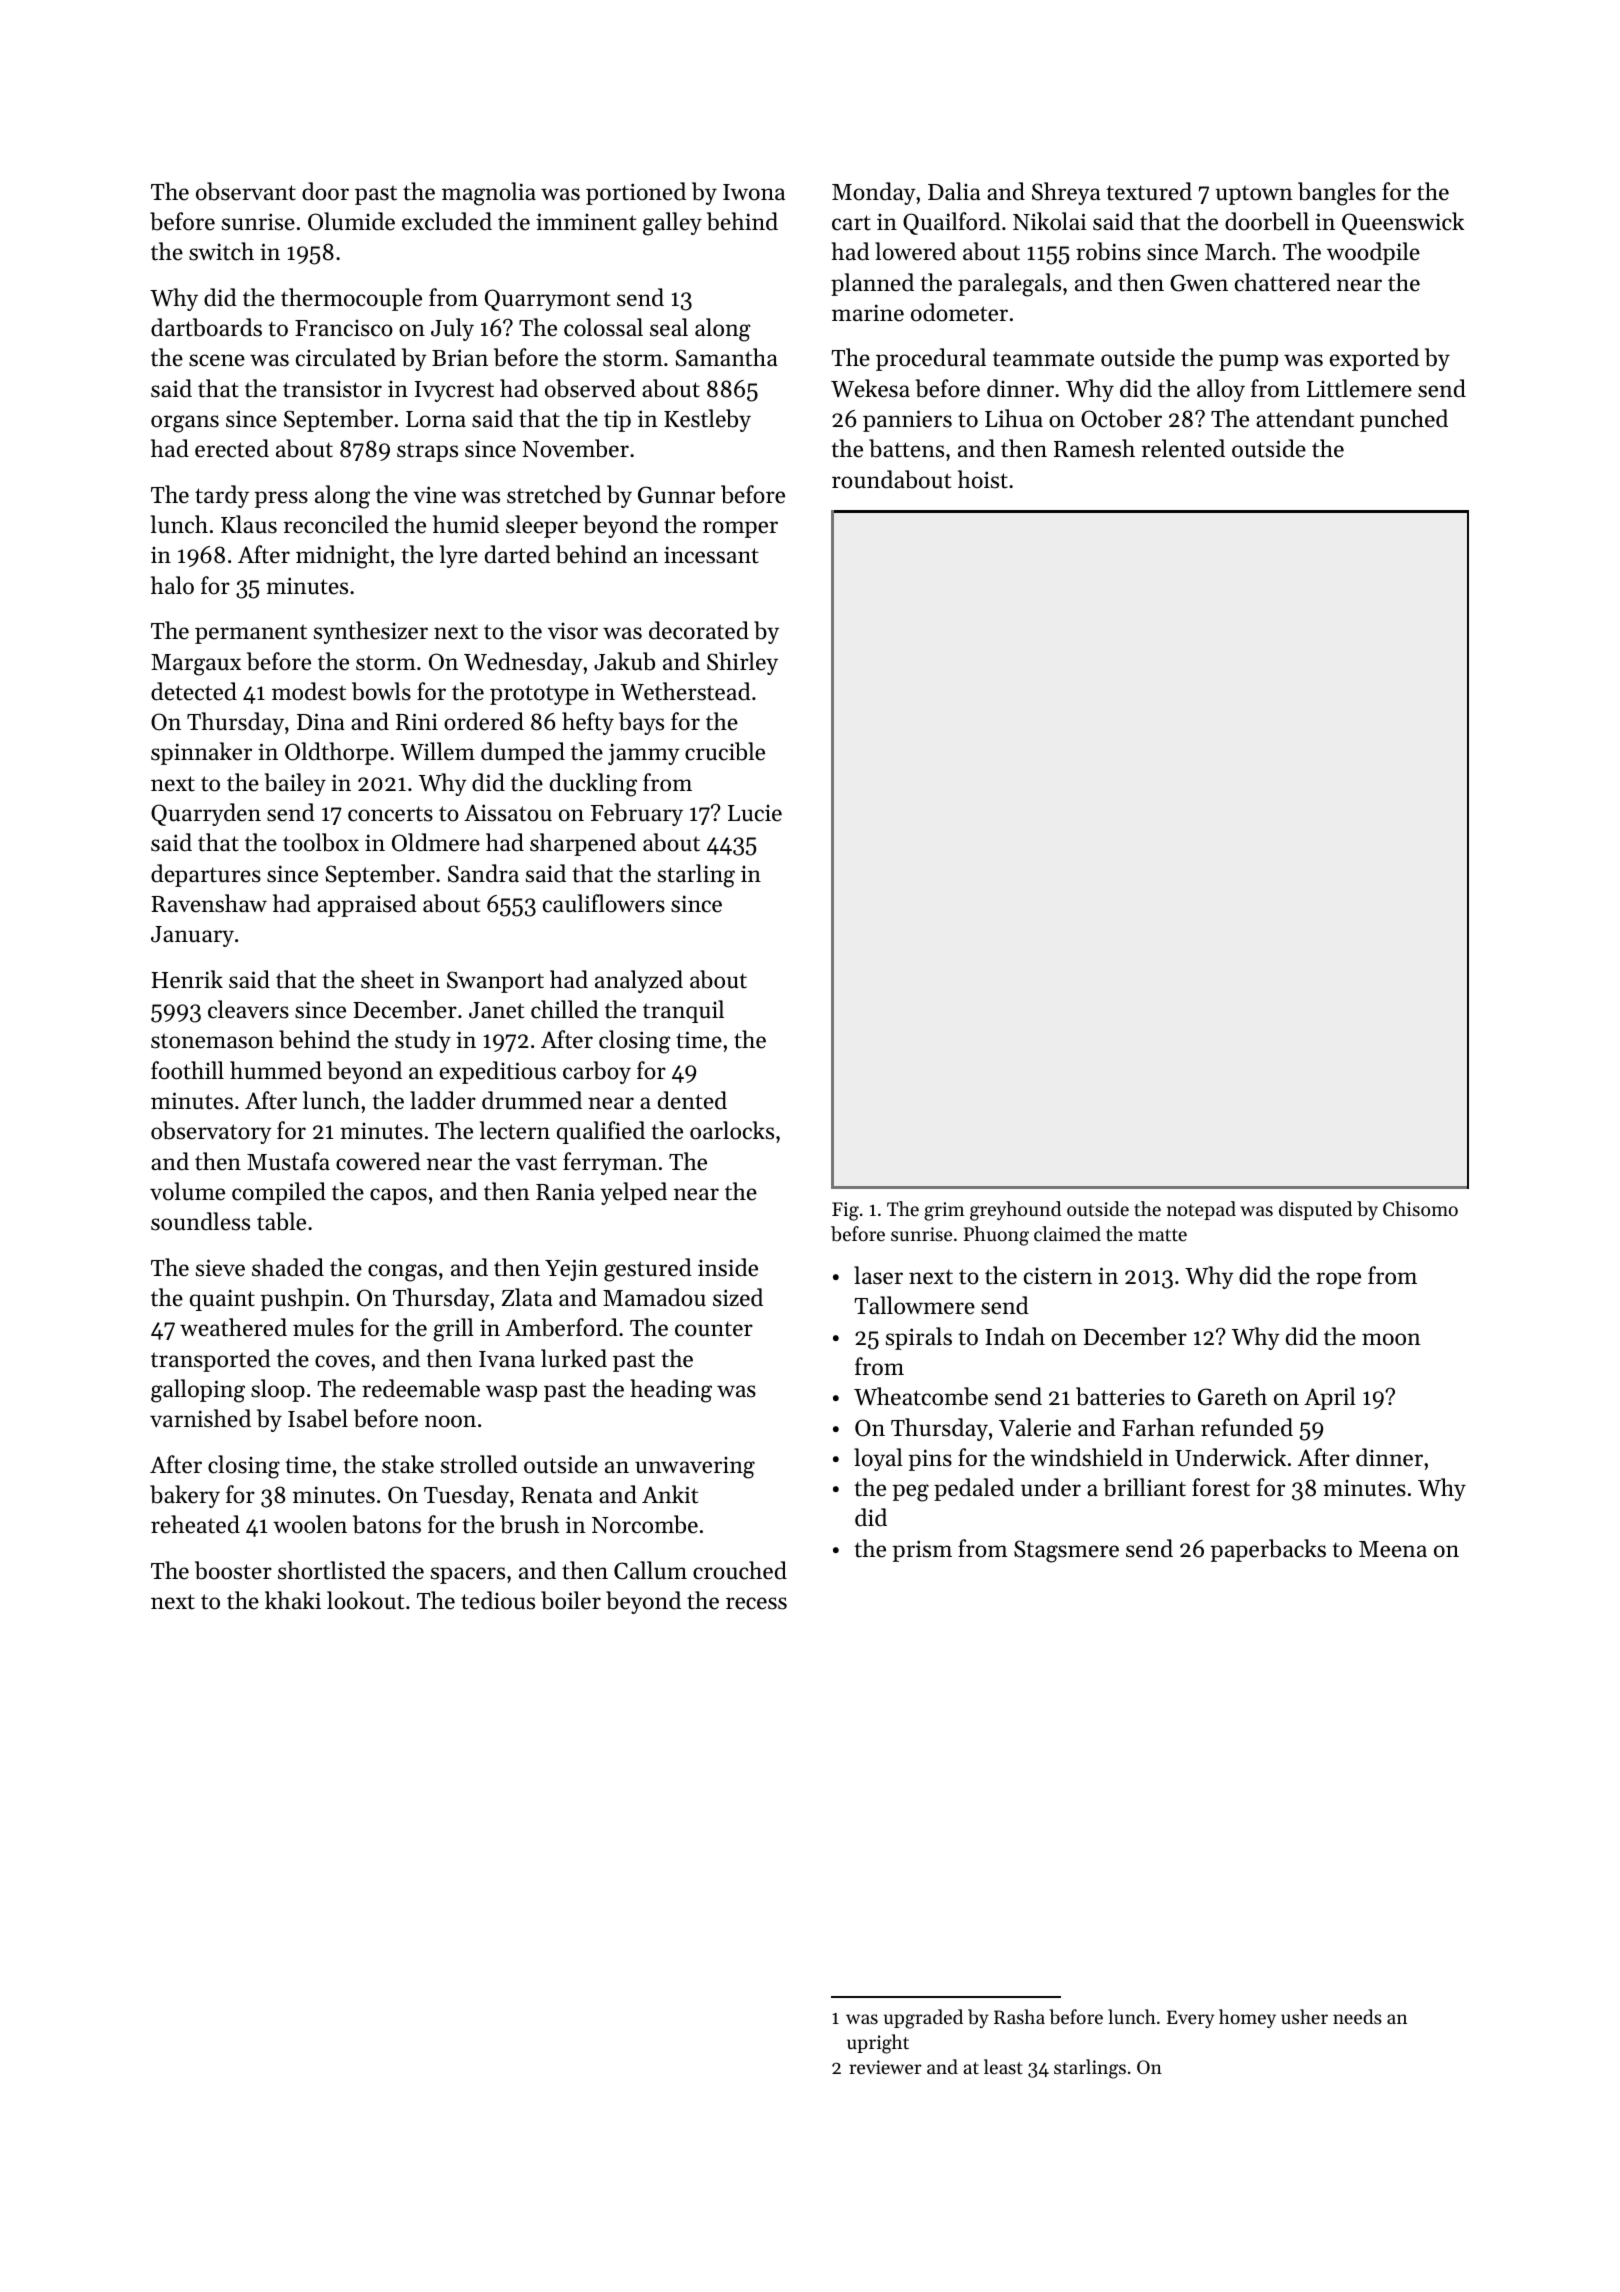 The height and width of the page is (2292, 1620). Describe the element at coordinates (922, 1551) in the page. I see `prism` at that location.
